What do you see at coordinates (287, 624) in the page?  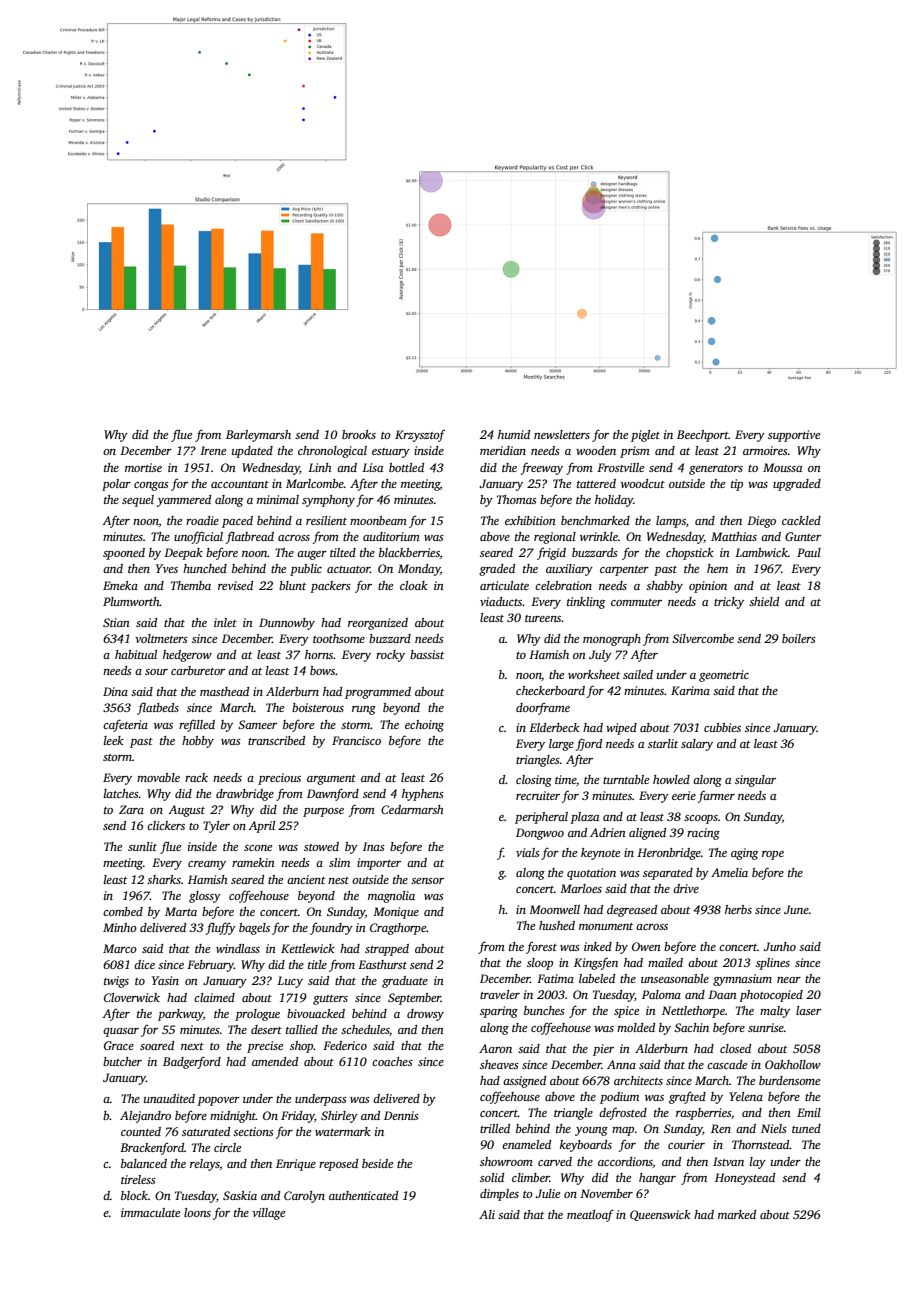 I see `Dunnowby` at bounding box center [287, 624].
